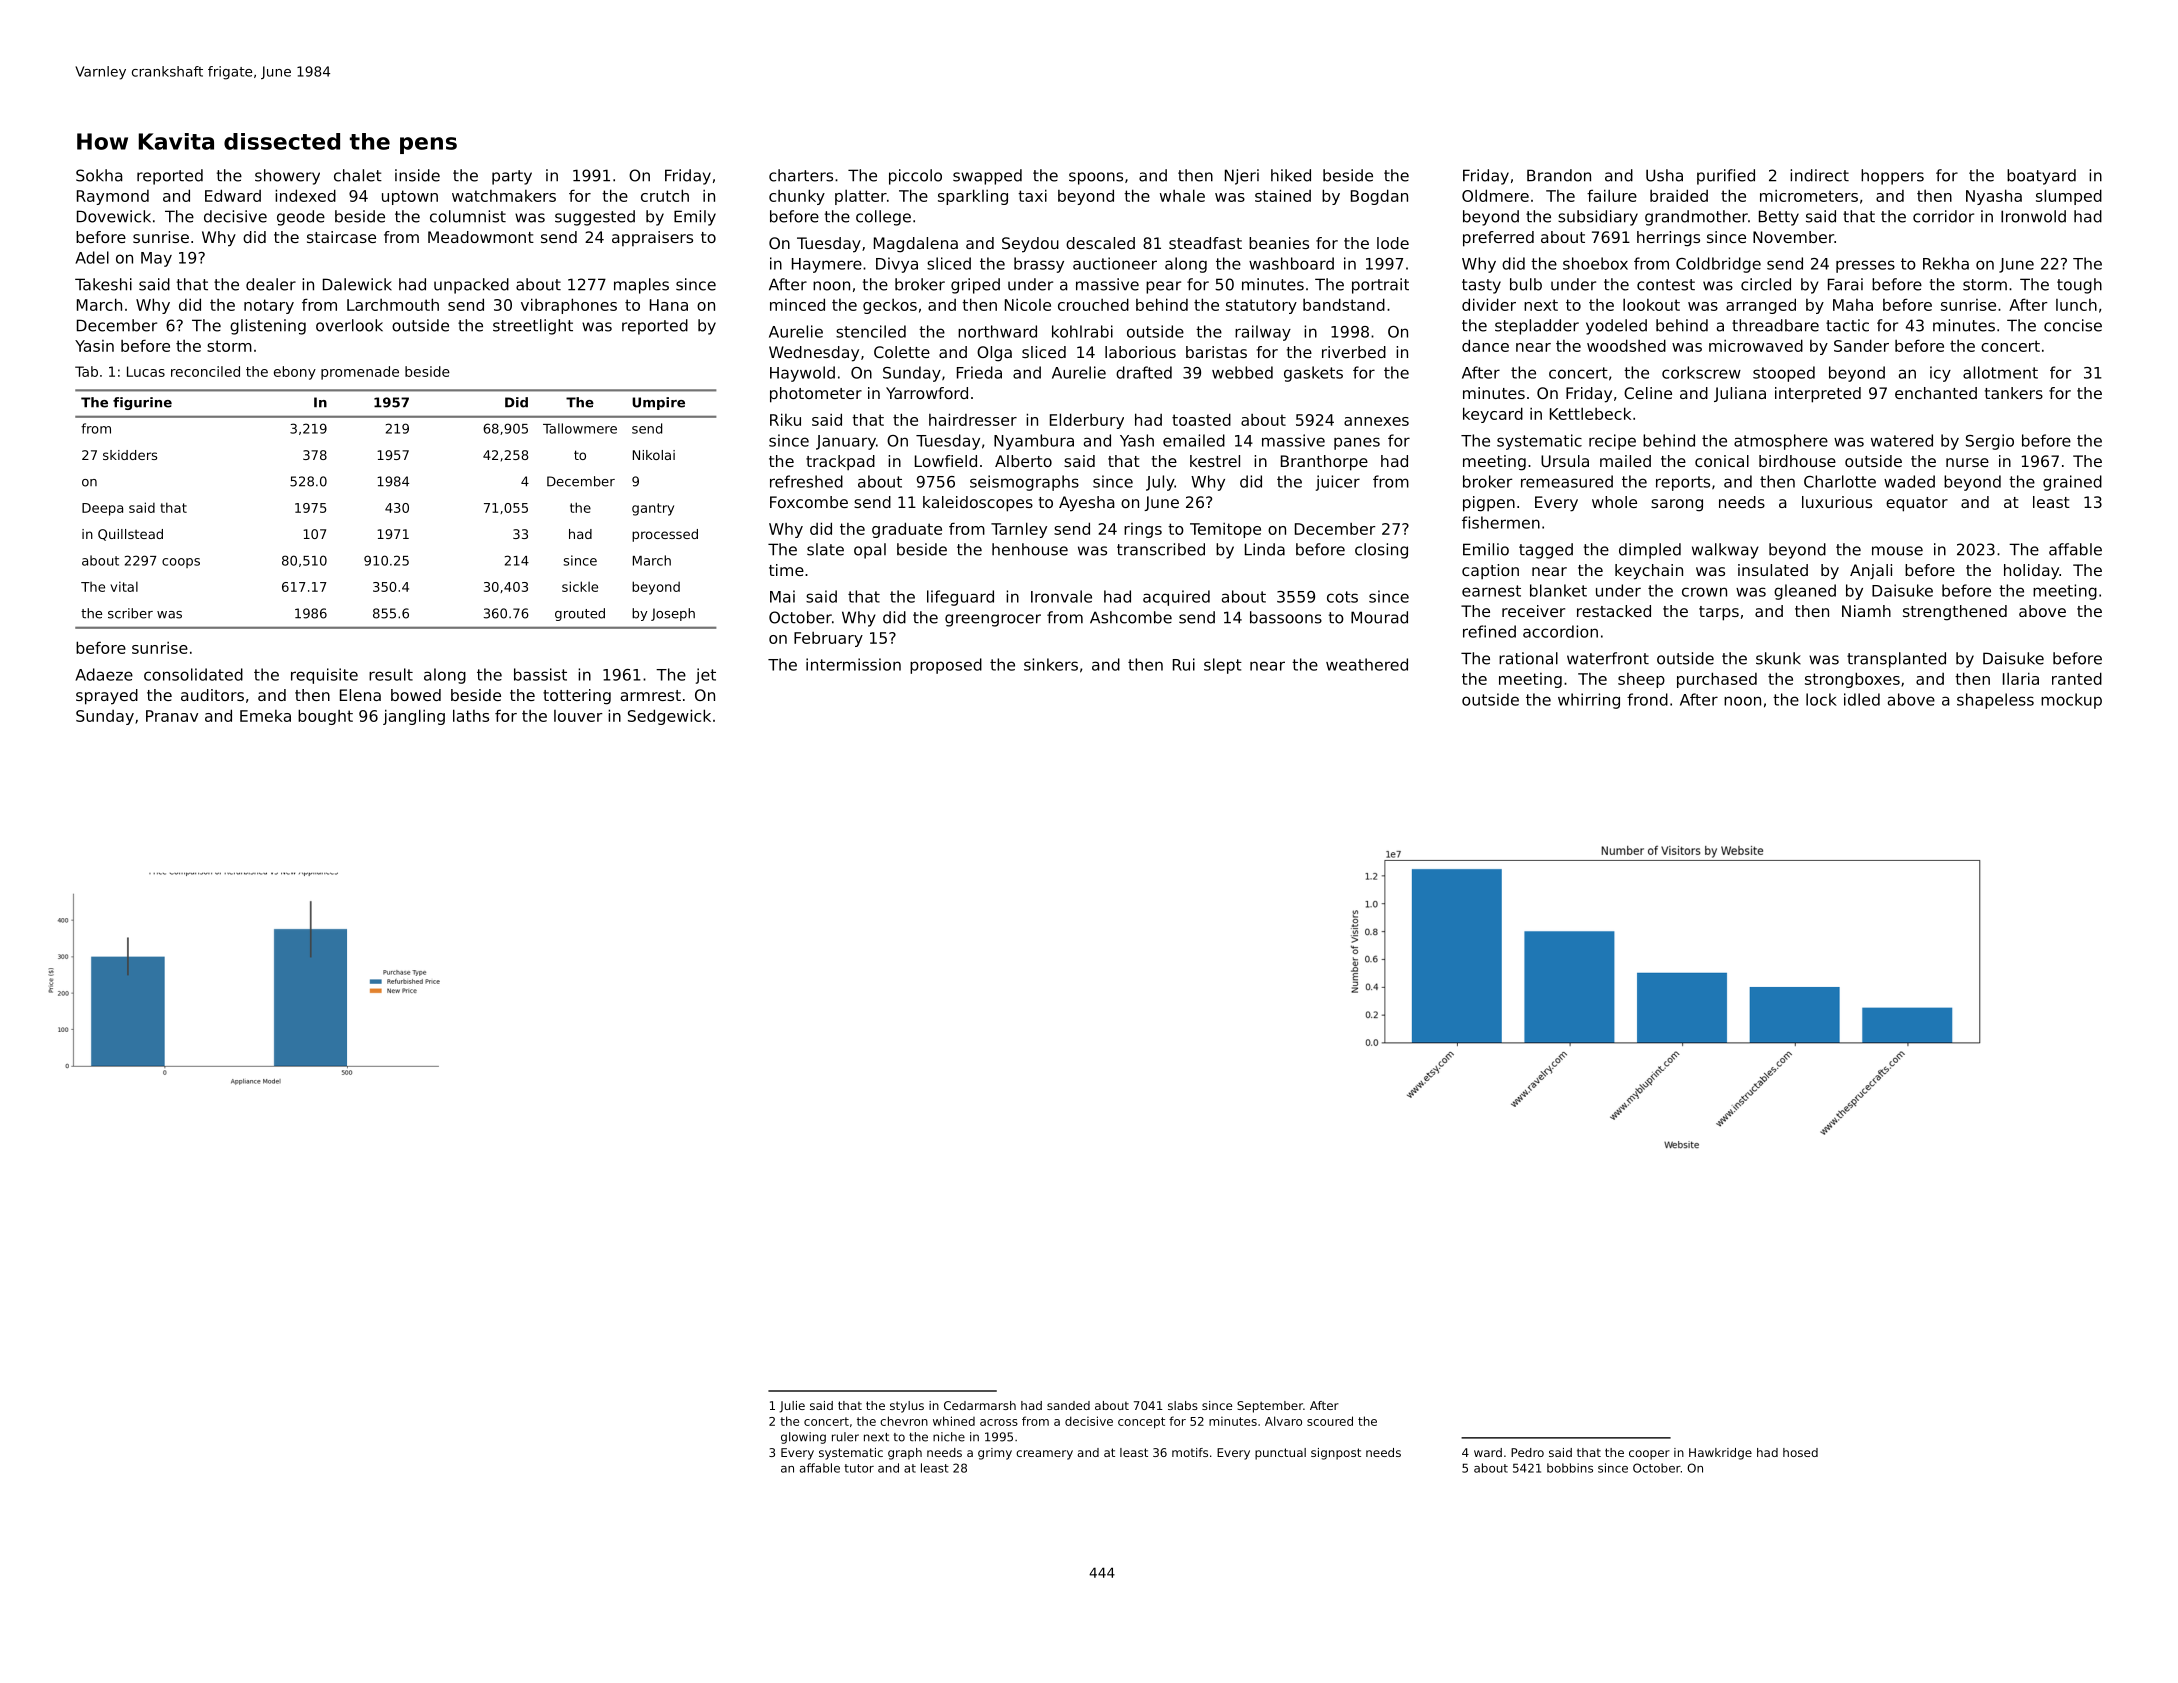  I want to click on vital, so click(124, 586).
